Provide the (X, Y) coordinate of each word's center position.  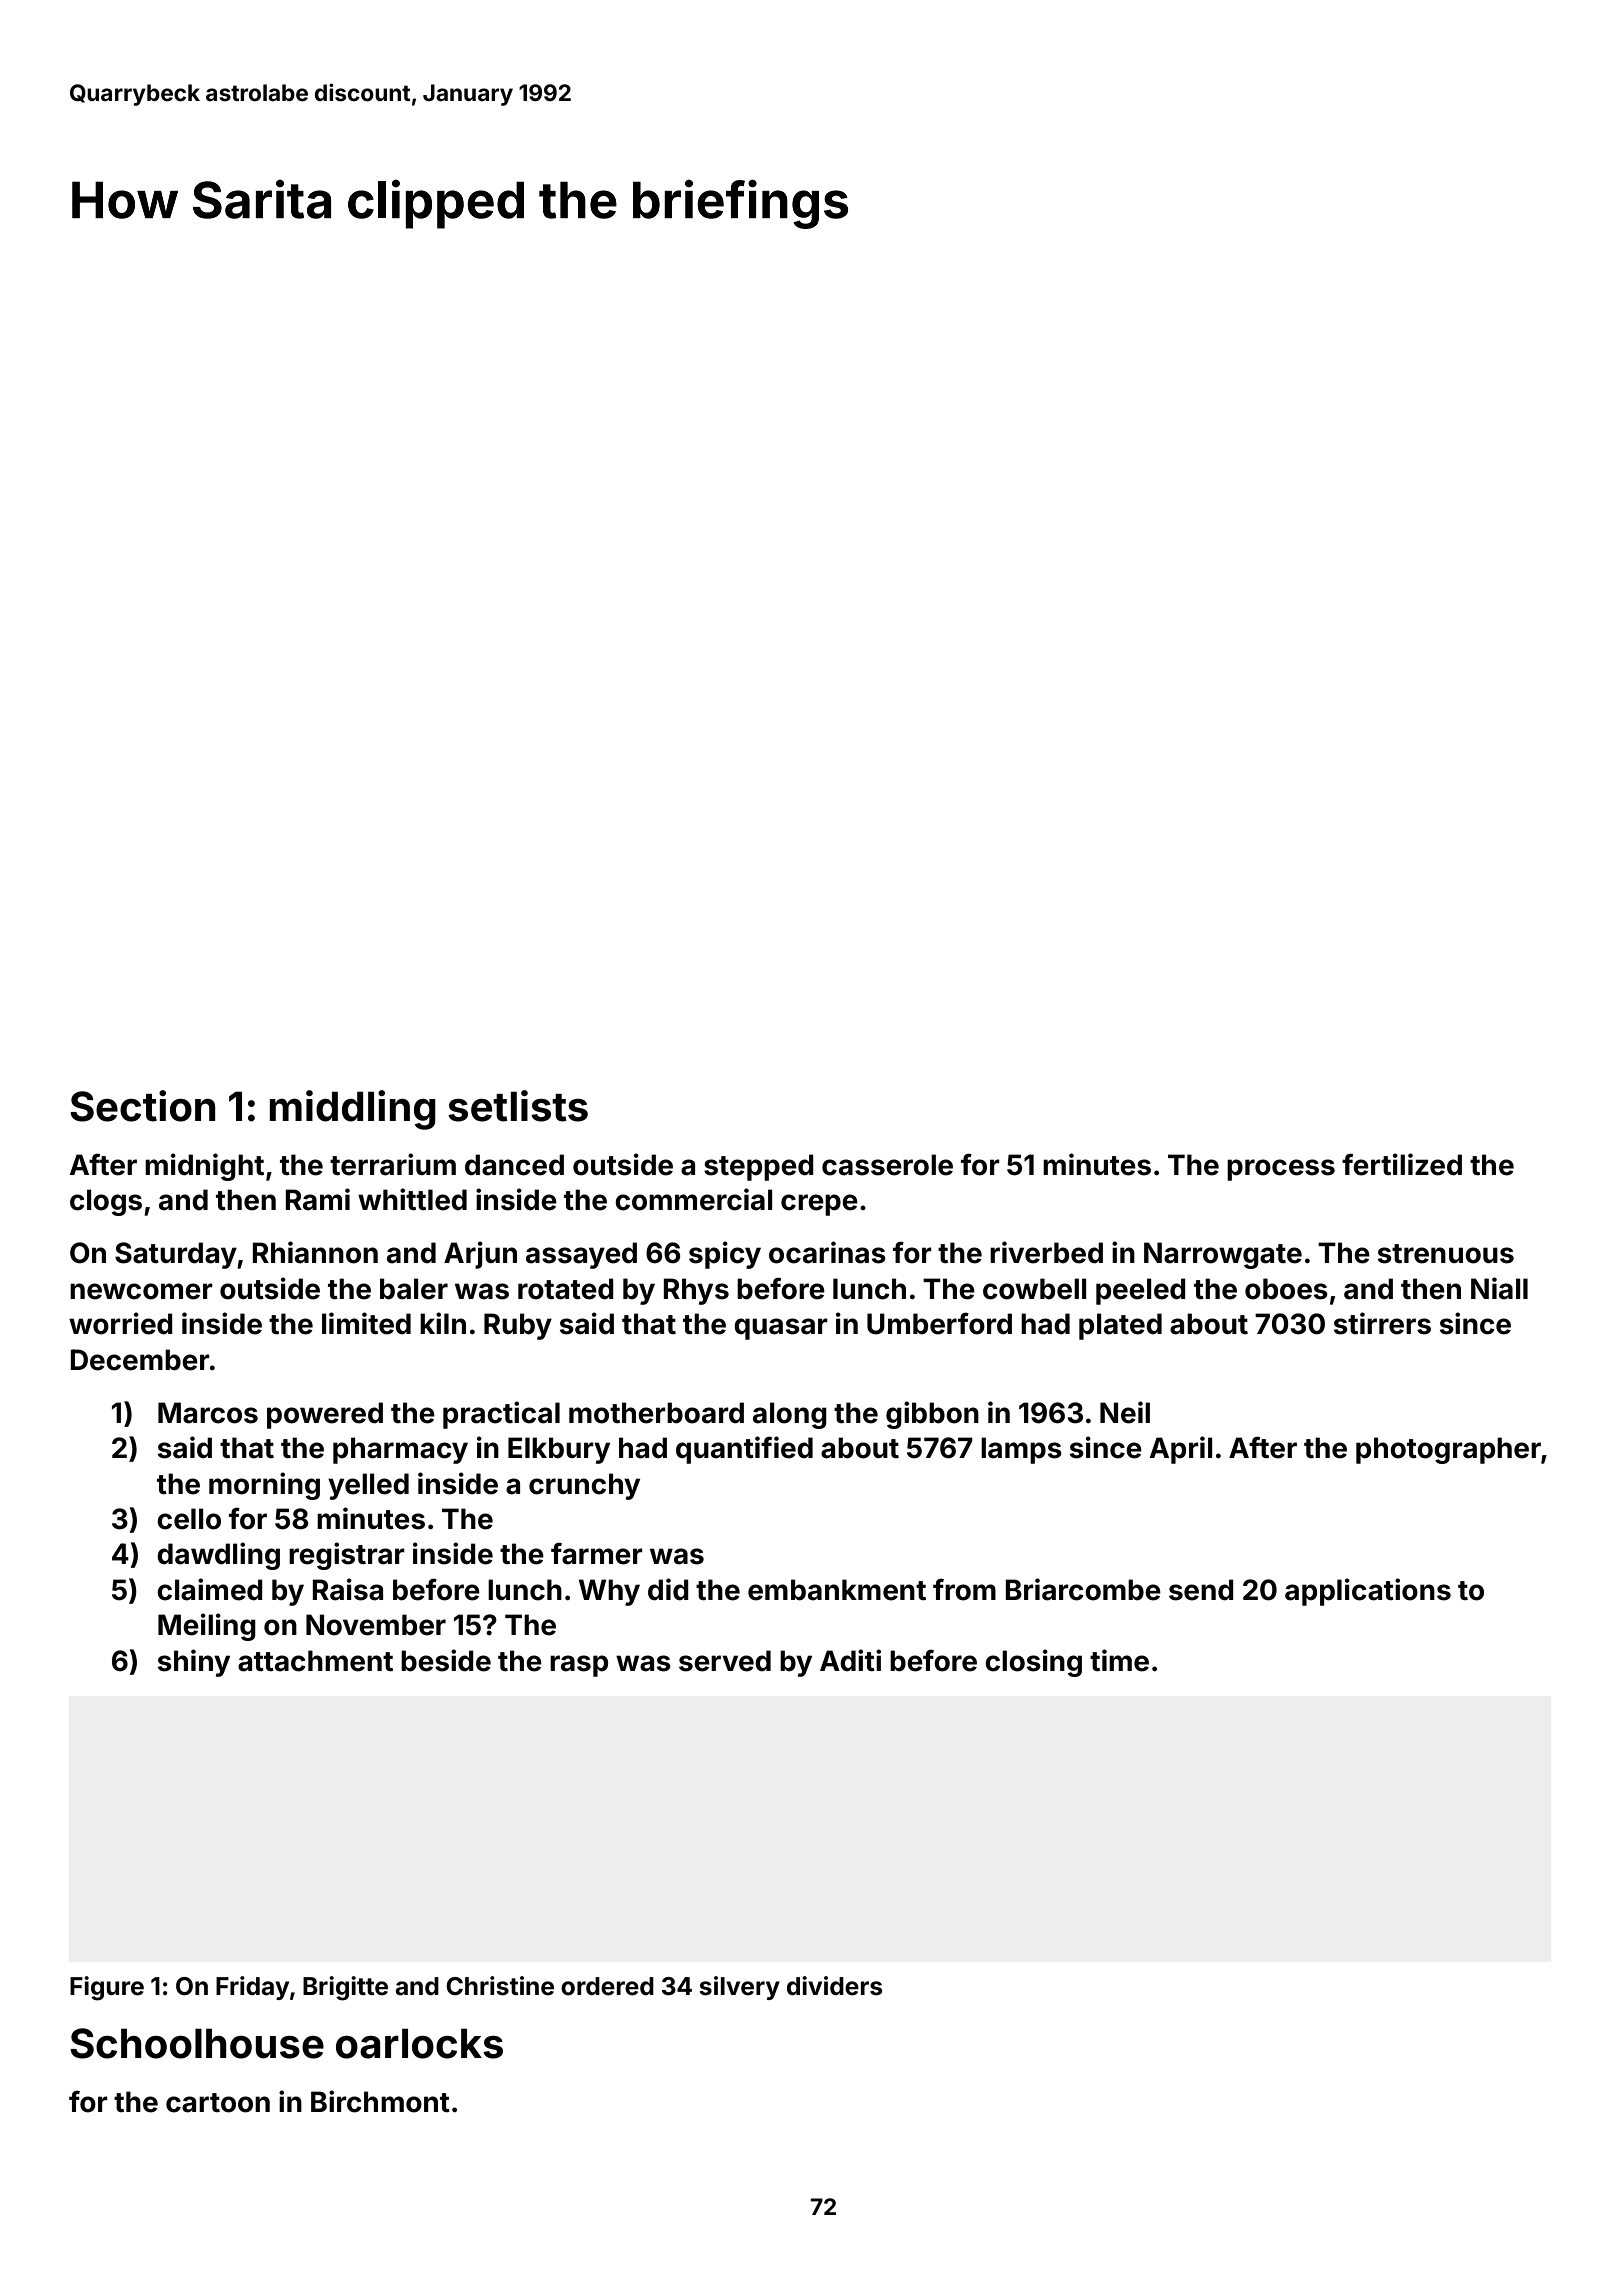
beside (446, 1660)
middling (352, 1110)
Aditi (850, 1660)
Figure (107, 1988)
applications (1368, 1592)
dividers (834, 1986)
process (1281, 1170)
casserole (887, 1165)
